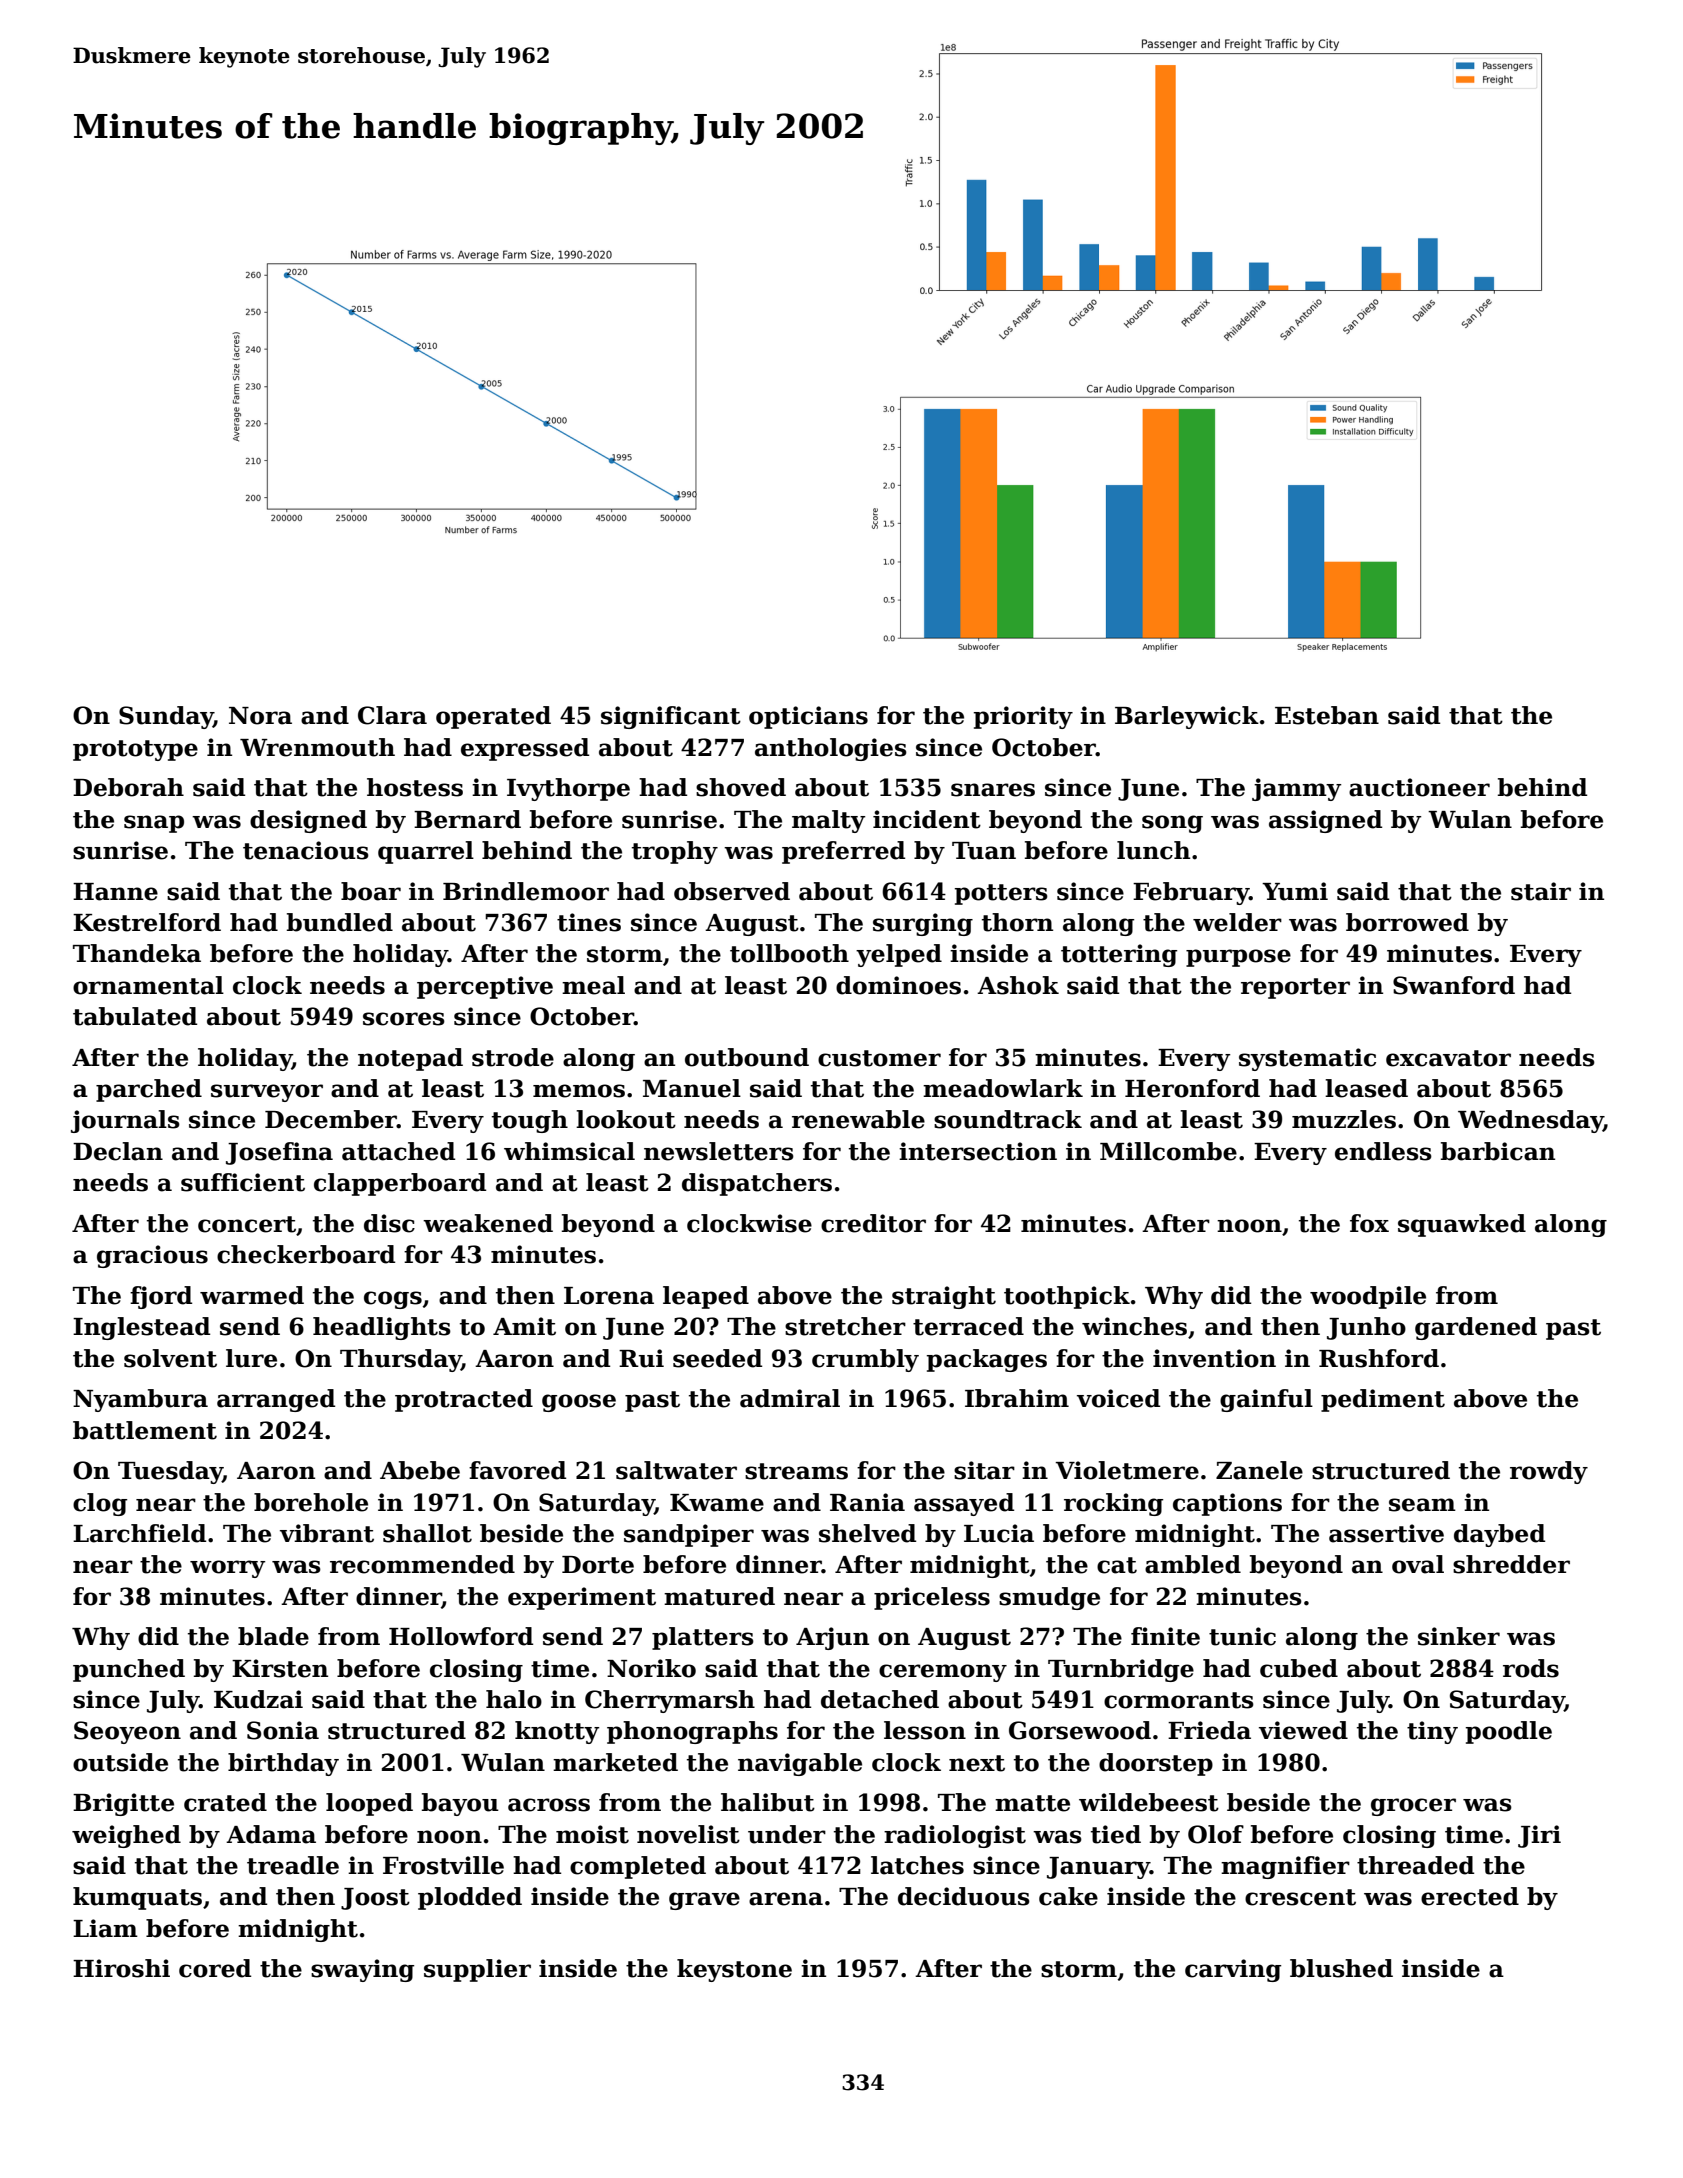 This page has width=1683, height=2178. I want to click on Heronford, so click(1192, 1088).
